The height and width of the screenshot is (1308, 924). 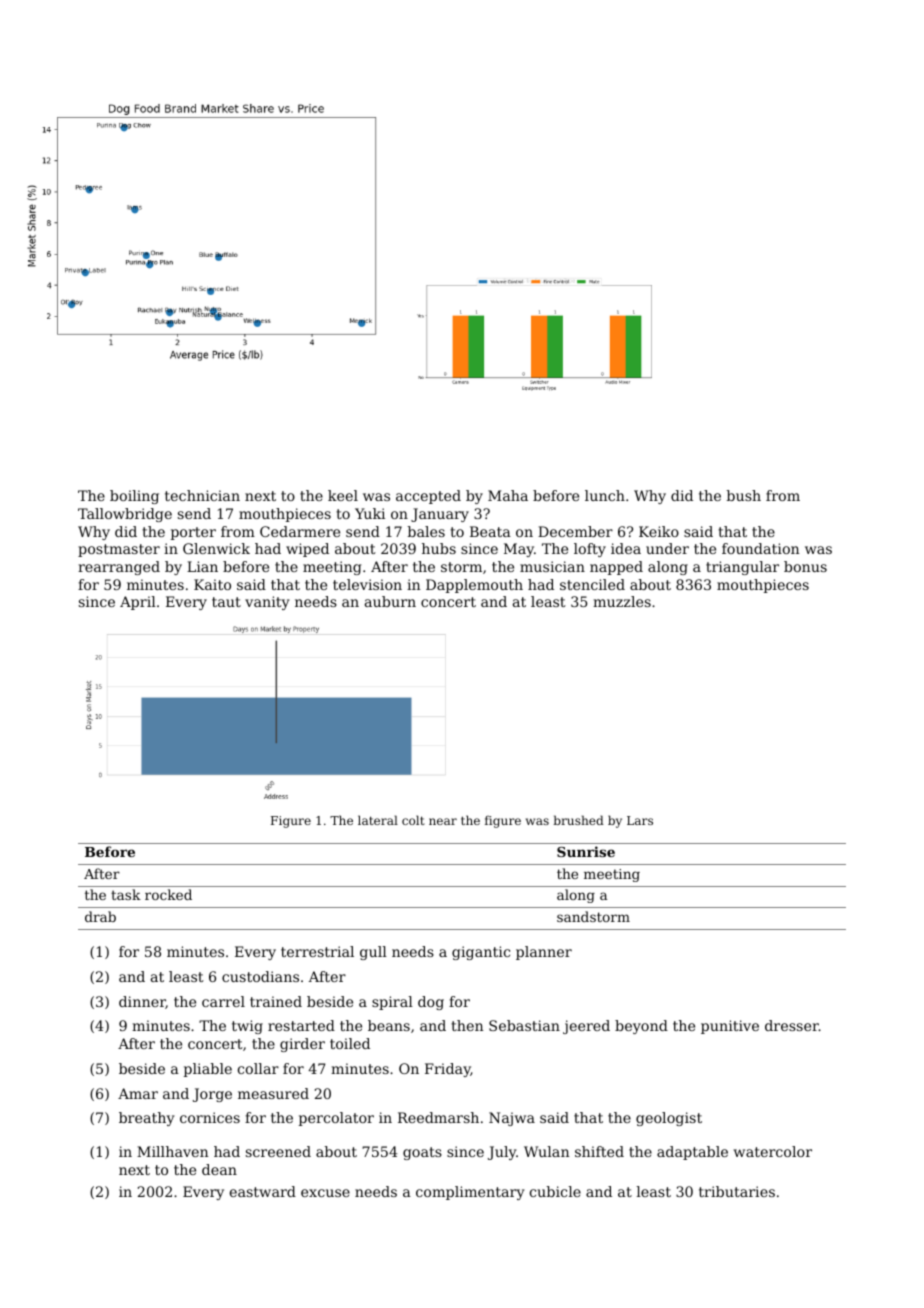 What do you see at coordinates (552, 566) in the screenshot?
I see `musician` at bounding box center [552, 566].
